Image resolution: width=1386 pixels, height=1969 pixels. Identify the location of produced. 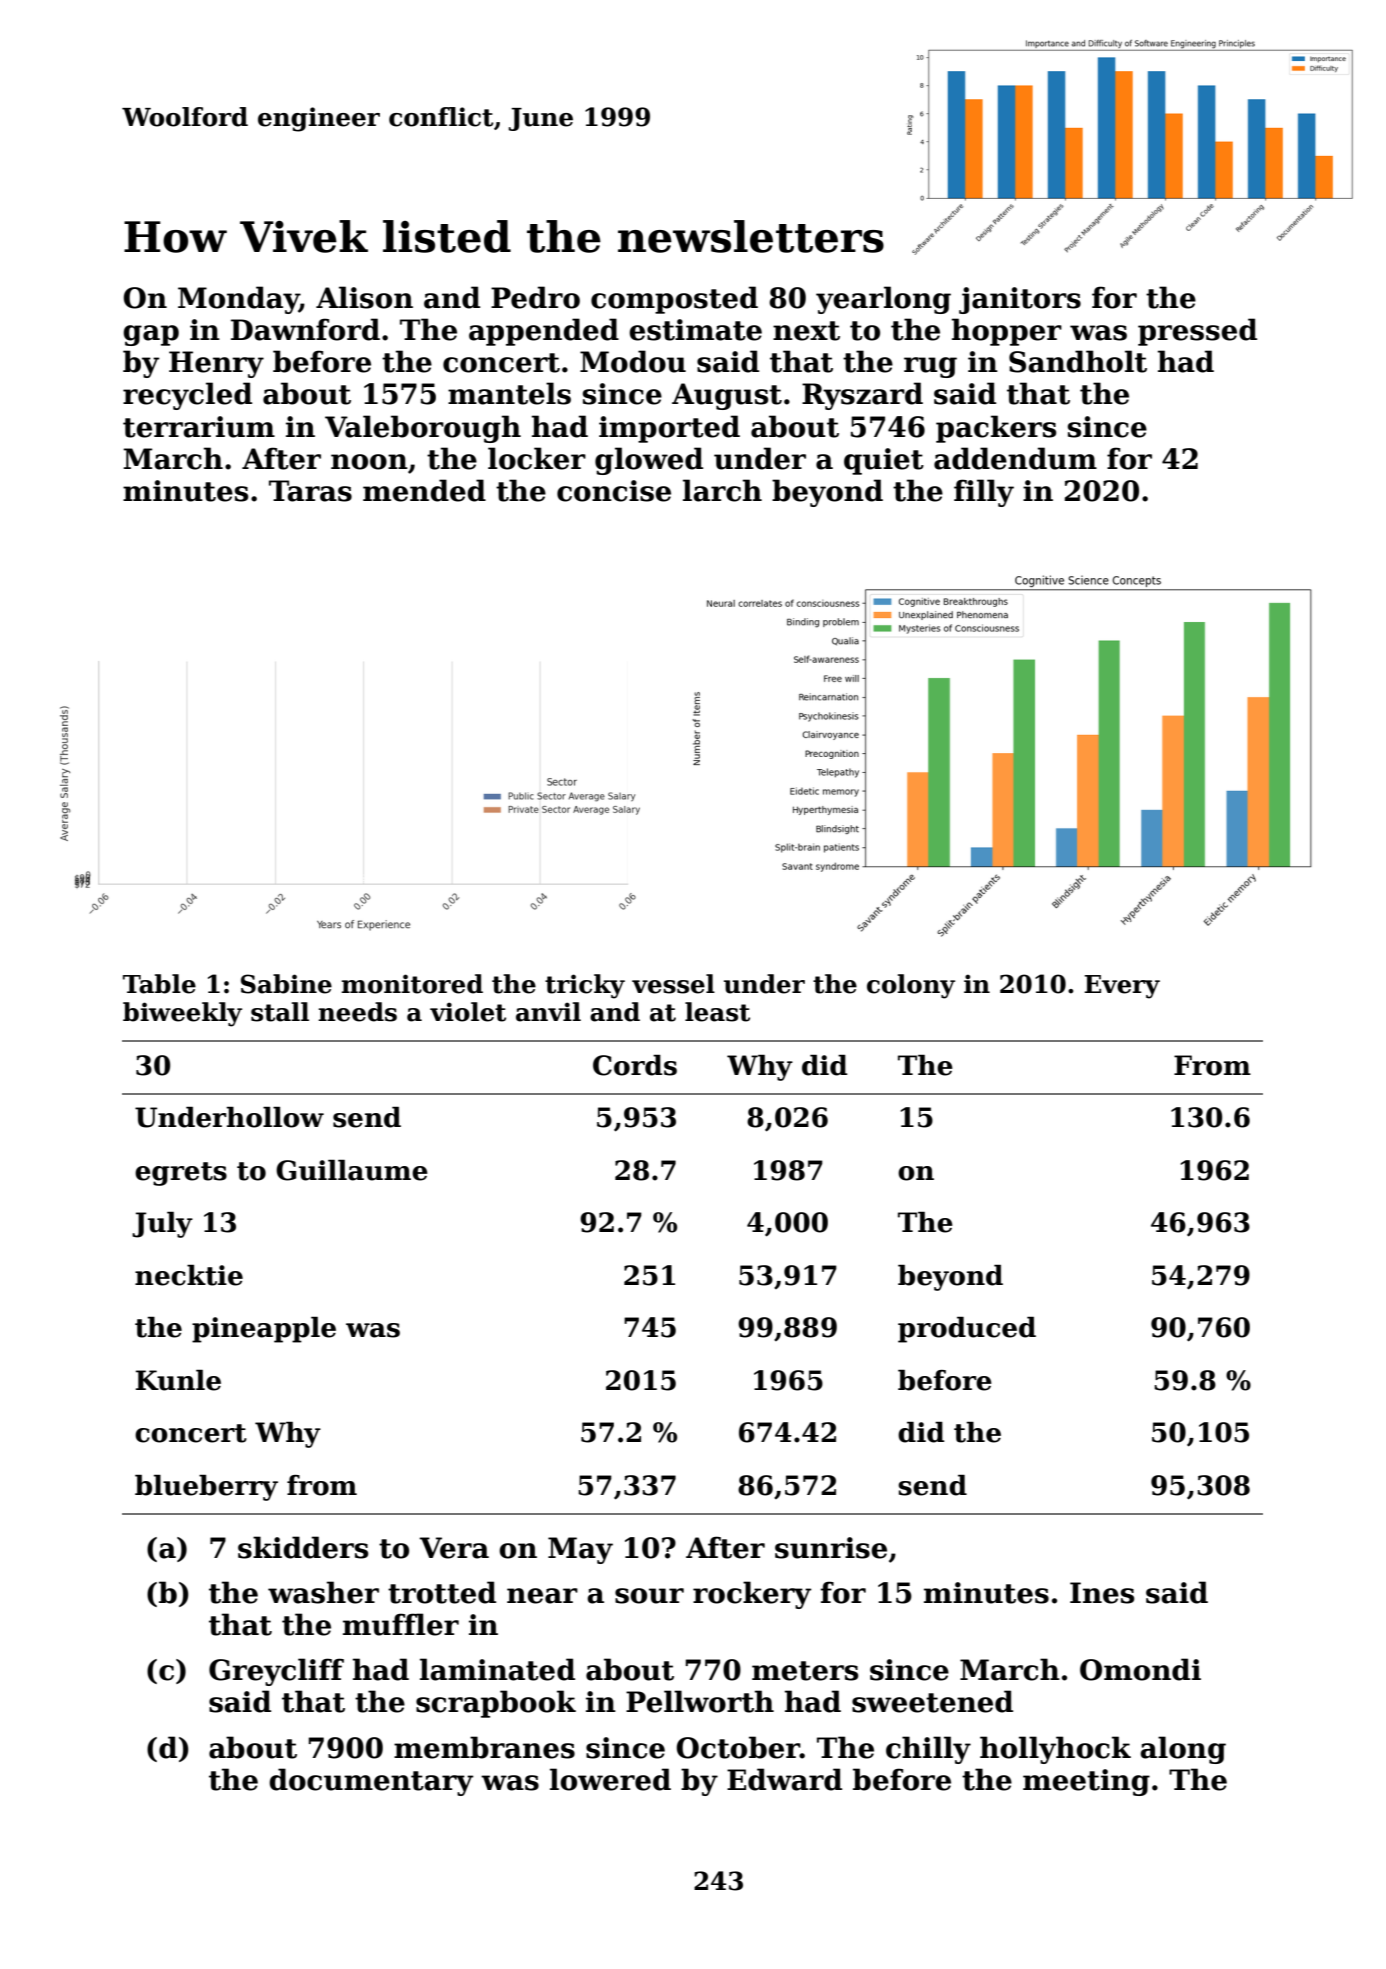
(967, 1330).
